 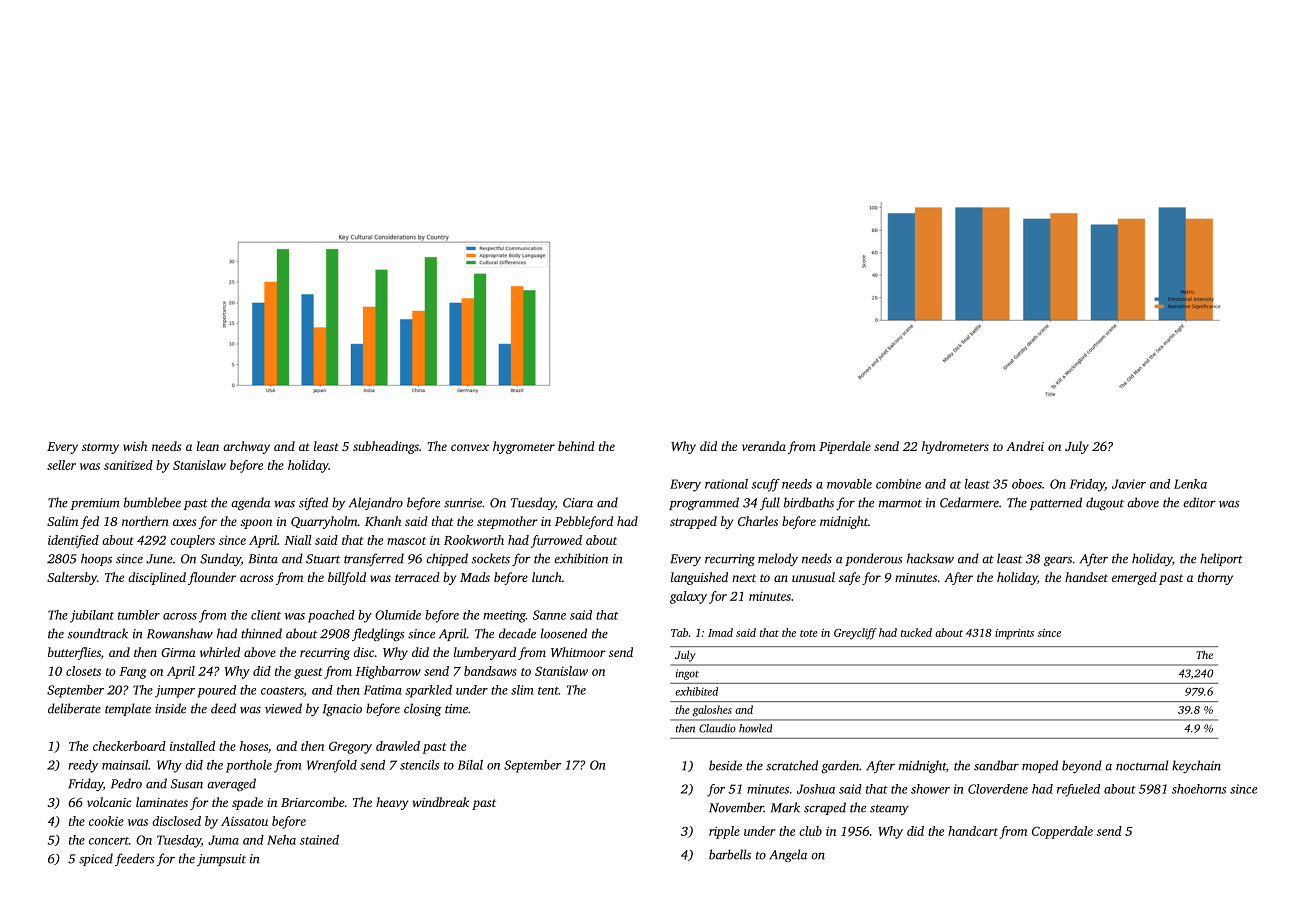 I want to click on Claudio, so click(x=717, y=728).
